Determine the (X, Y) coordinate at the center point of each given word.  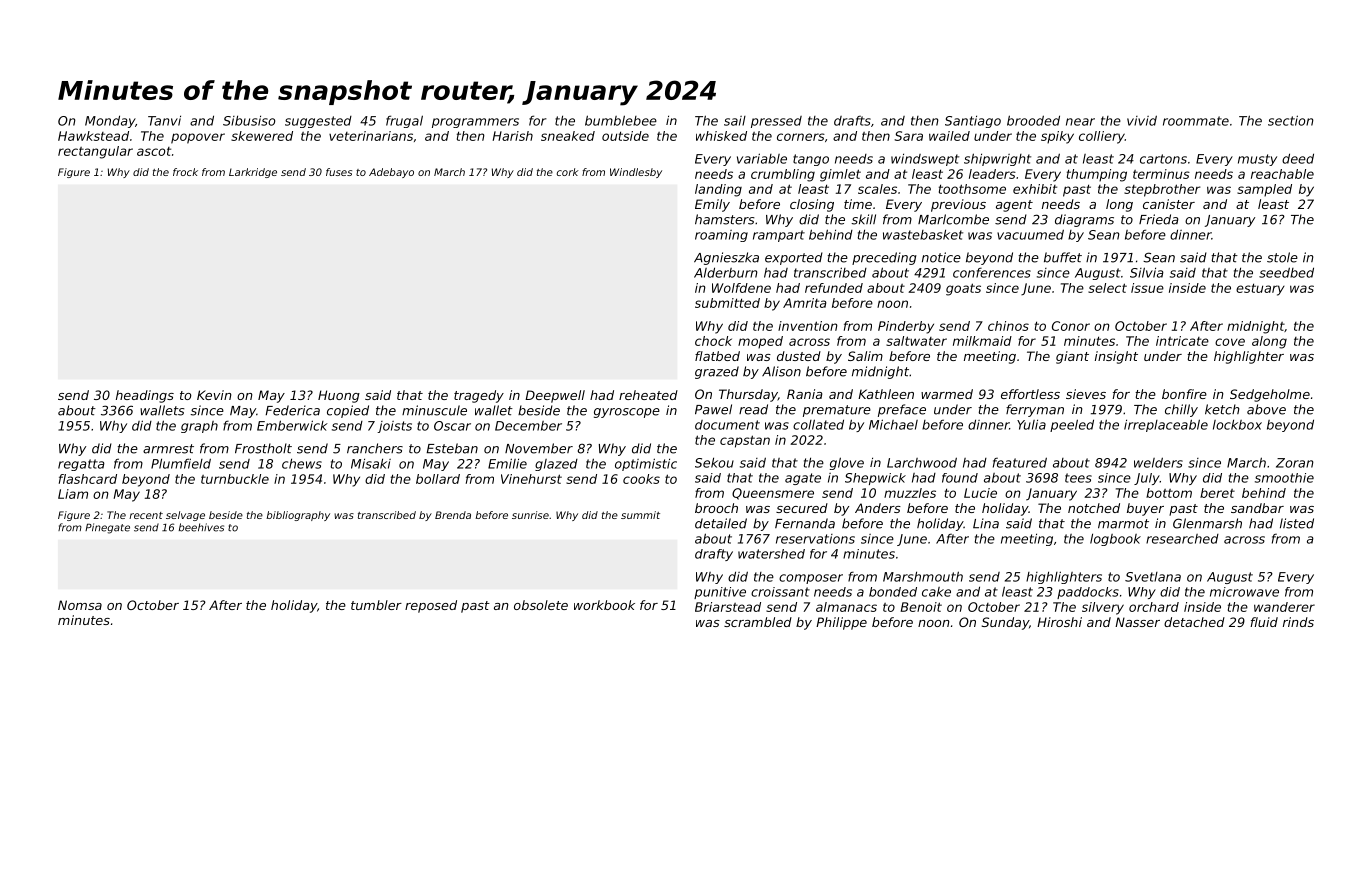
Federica (292, 410)
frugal (404, 121)
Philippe (841, 623)
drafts (852, 121)
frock (185, 172)
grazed (717, 372)
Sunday (1005, 623)
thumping (1097, 175)
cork (568, 172)
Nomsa (80, 605)
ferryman (1035, 410)
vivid (1142, 120)
